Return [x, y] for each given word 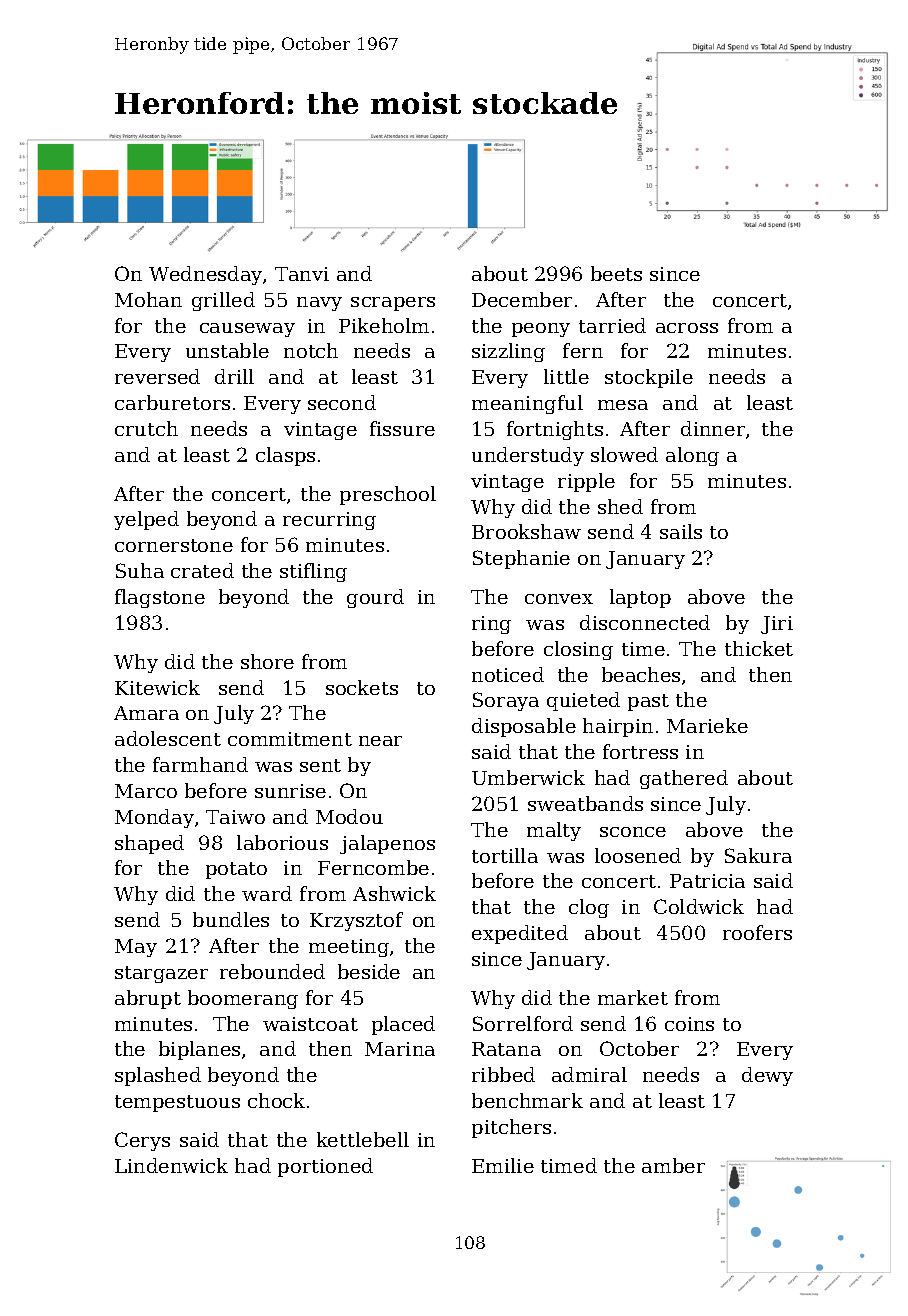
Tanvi [302, 274]
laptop [640, 598]
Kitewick [157, 687]
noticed [508, 674]
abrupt [148, 999]
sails [681, 531]
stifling [313, 572]
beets [616, 273]
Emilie [503, 1165]
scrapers [393, 304]
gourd [375, 598]
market [633, 997]
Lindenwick [171, 1165]
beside [369, 971]
